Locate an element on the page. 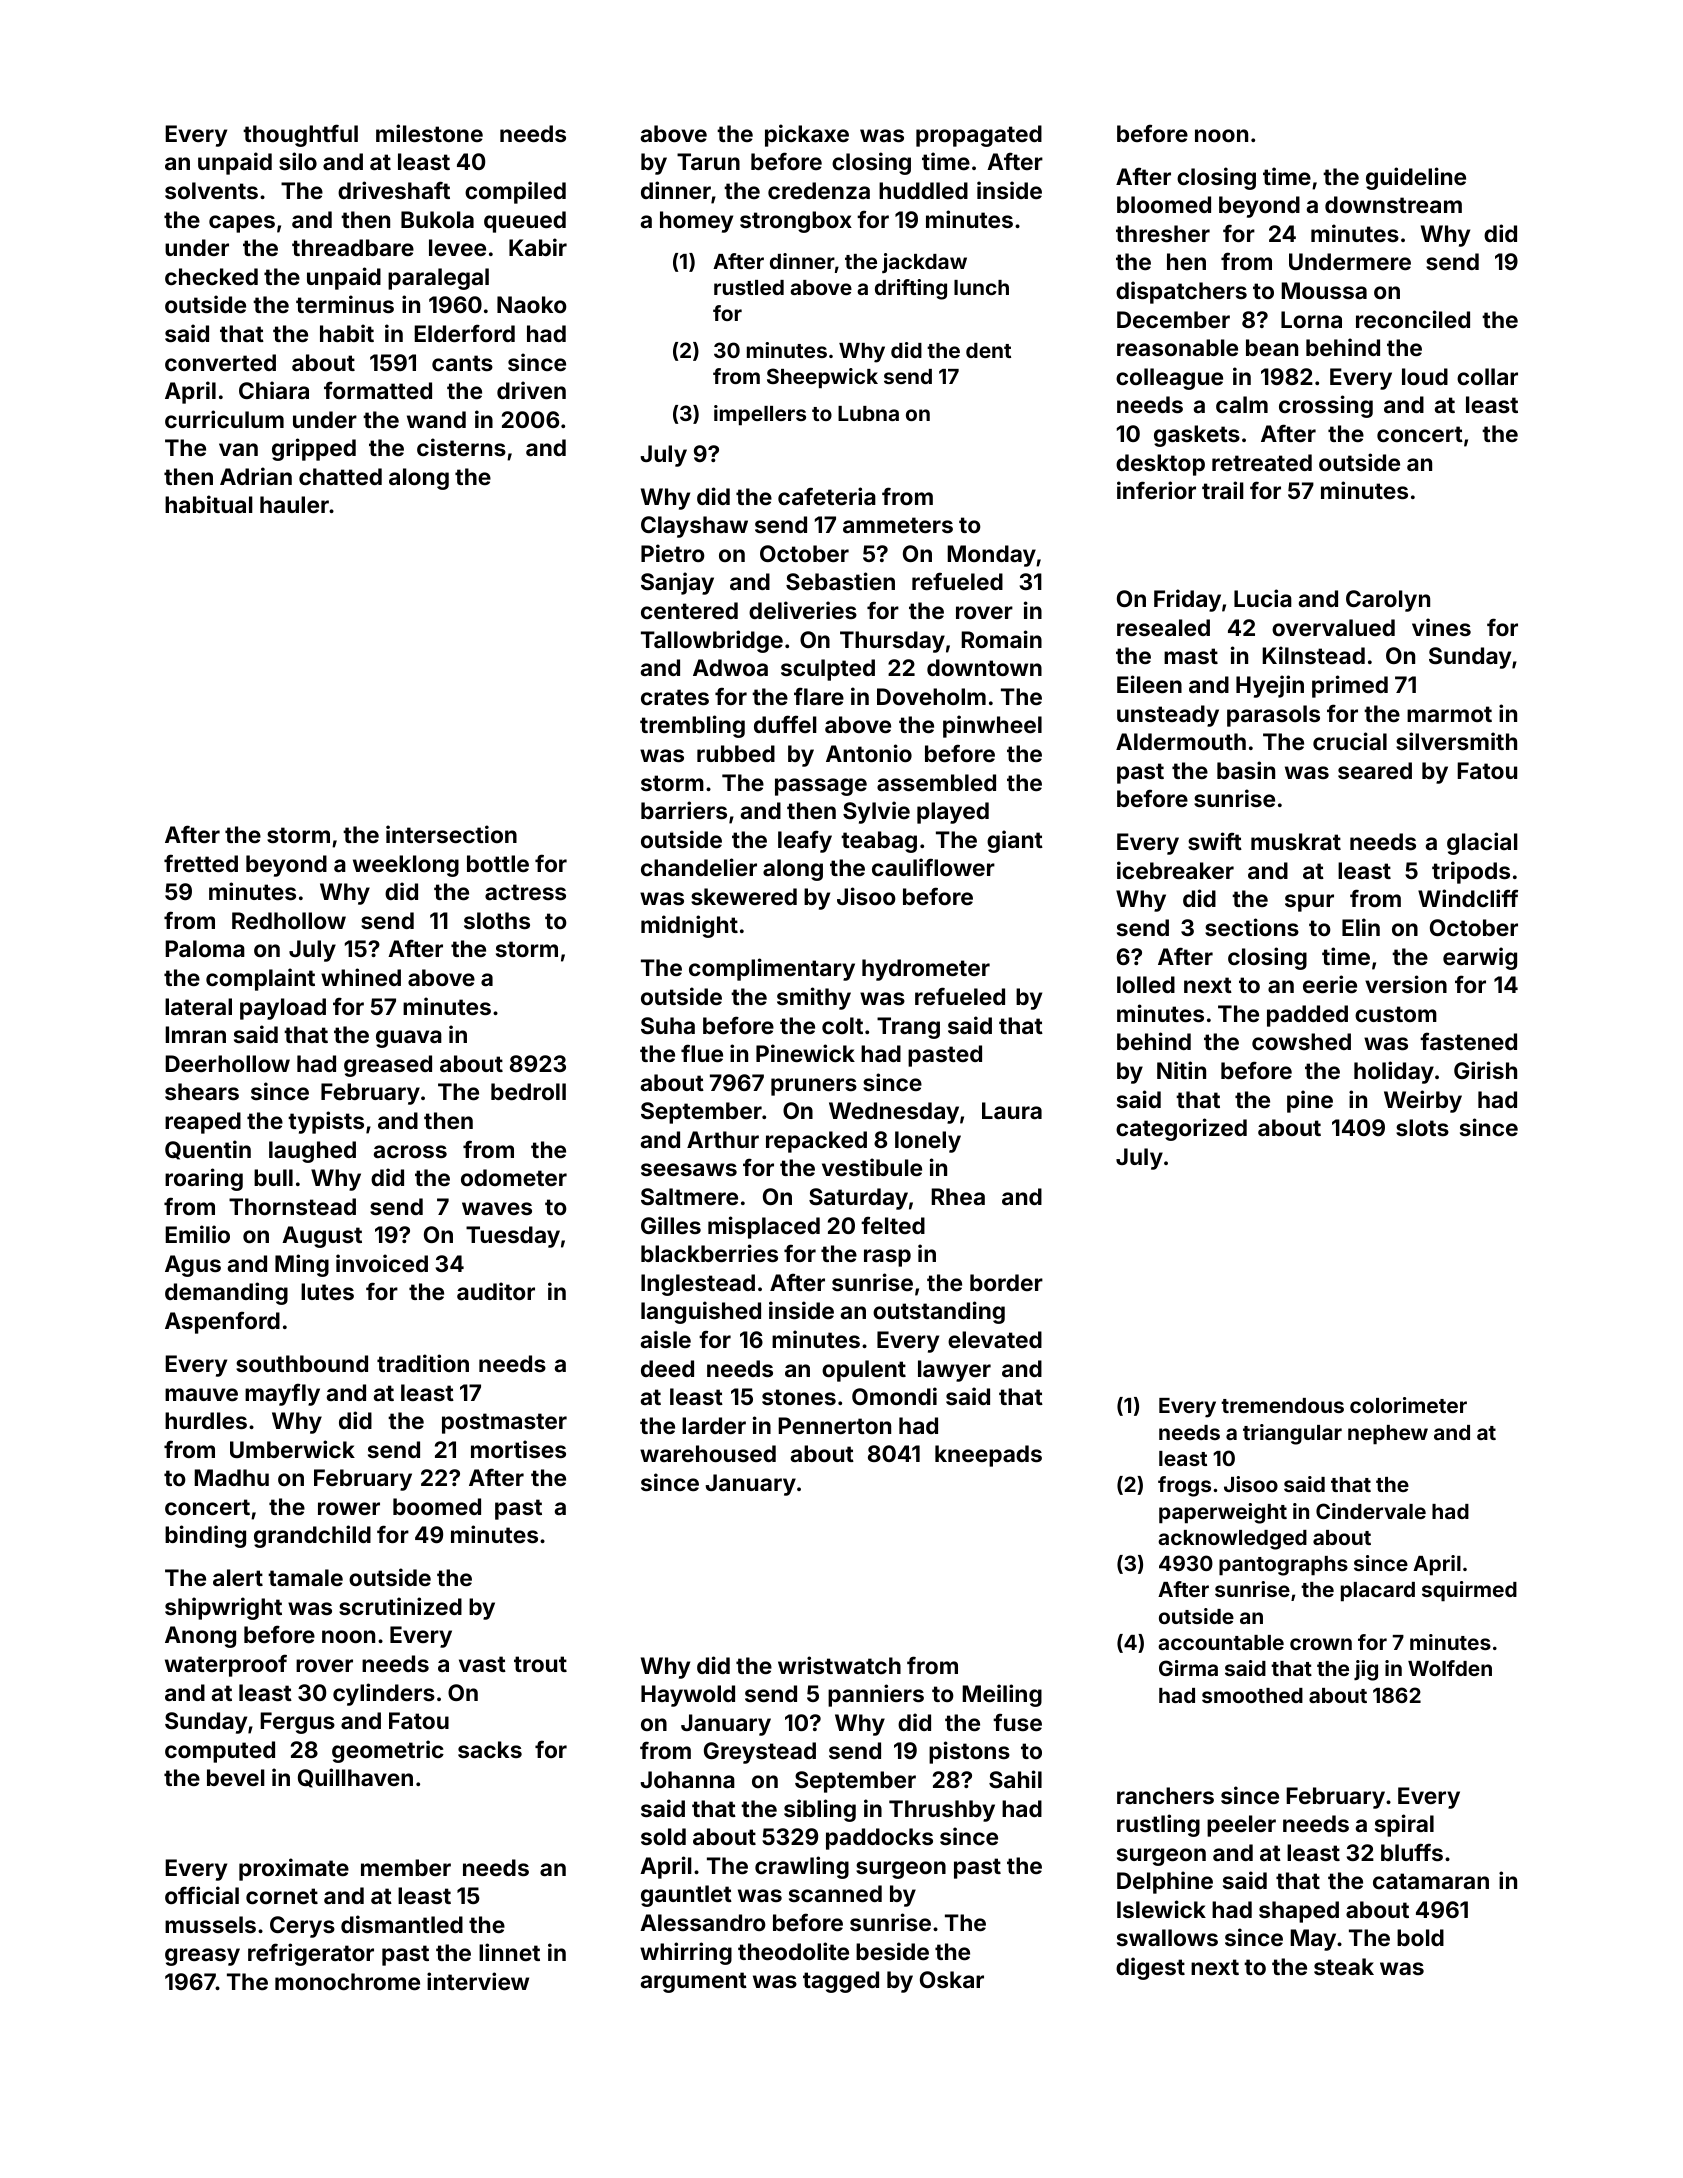 The height and width of the document is (2178, 1683). Suha is located at coordinates (668, 1025).
